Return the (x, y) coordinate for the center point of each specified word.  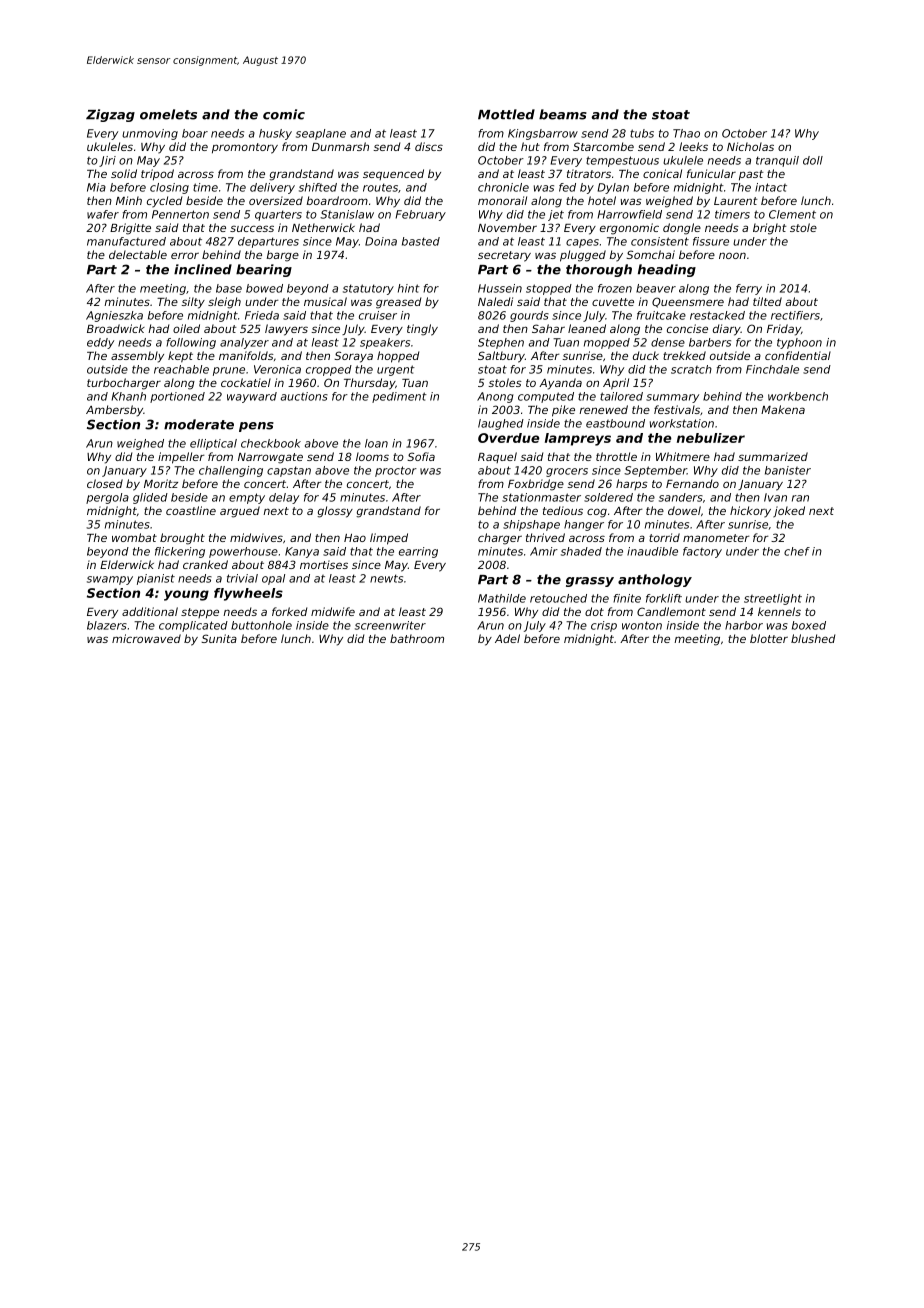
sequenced (393, 174)
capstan (289, 471)
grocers (567, 472)
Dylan (613, 188)
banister (788, 470)
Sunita (219, 638)
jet (556, 215)
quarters (278, 215)
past (751, 175)
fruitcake (661, 315)
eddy (100, 343)
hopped (398, 357)
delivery (272, 188)
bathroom (417, 638)
